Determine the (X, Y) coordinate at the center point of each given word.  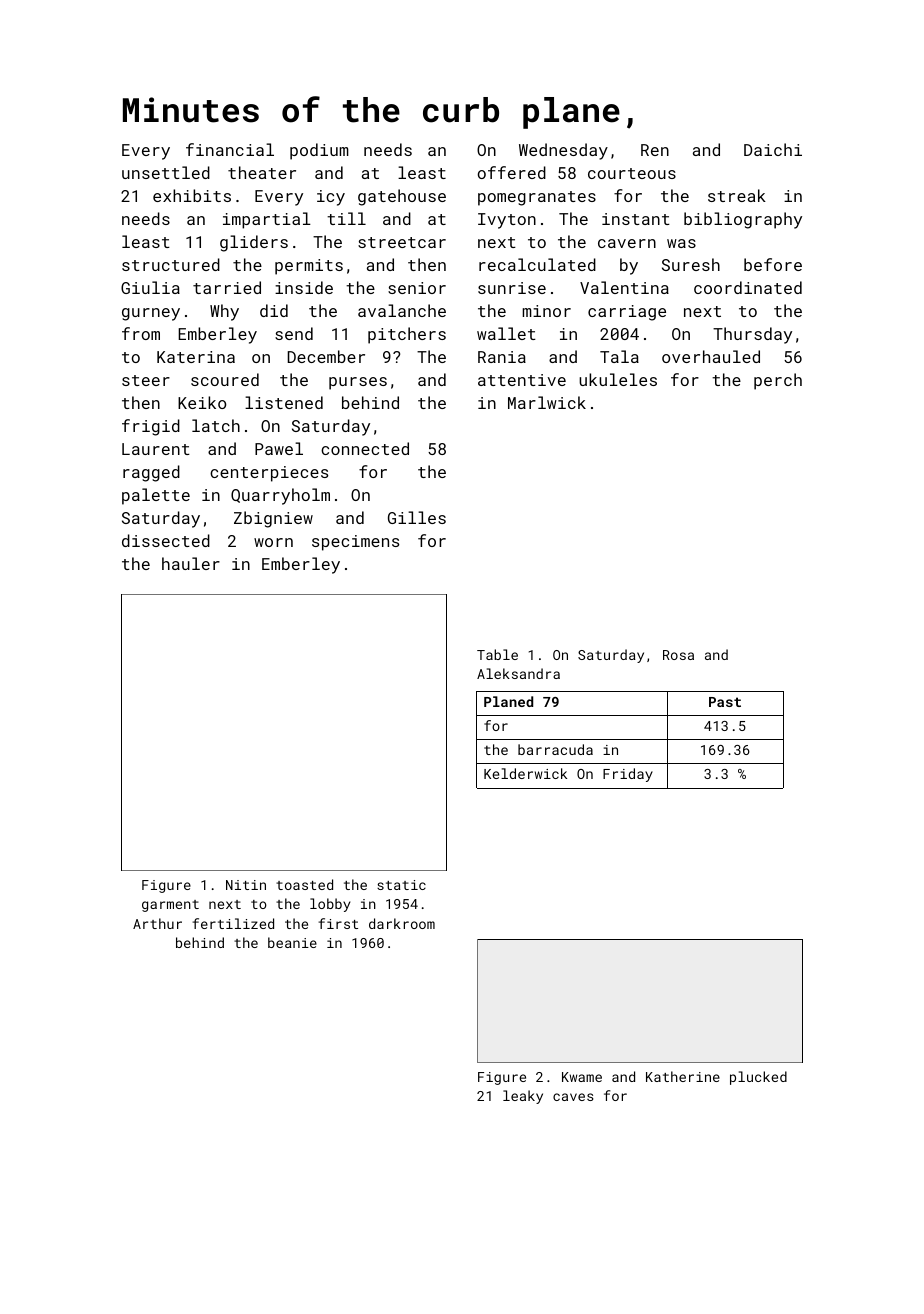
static (401, 885)
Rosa (678, 655)
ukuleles (618, 379)
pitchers (407, 335)
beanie (292, 942)
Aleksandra (518, 673)
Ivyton (507, 221)
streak (737, 195)
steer (146, 380)
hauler (191, 563)
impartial (267, 220)
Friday (628, 775)
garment (170, 906)
